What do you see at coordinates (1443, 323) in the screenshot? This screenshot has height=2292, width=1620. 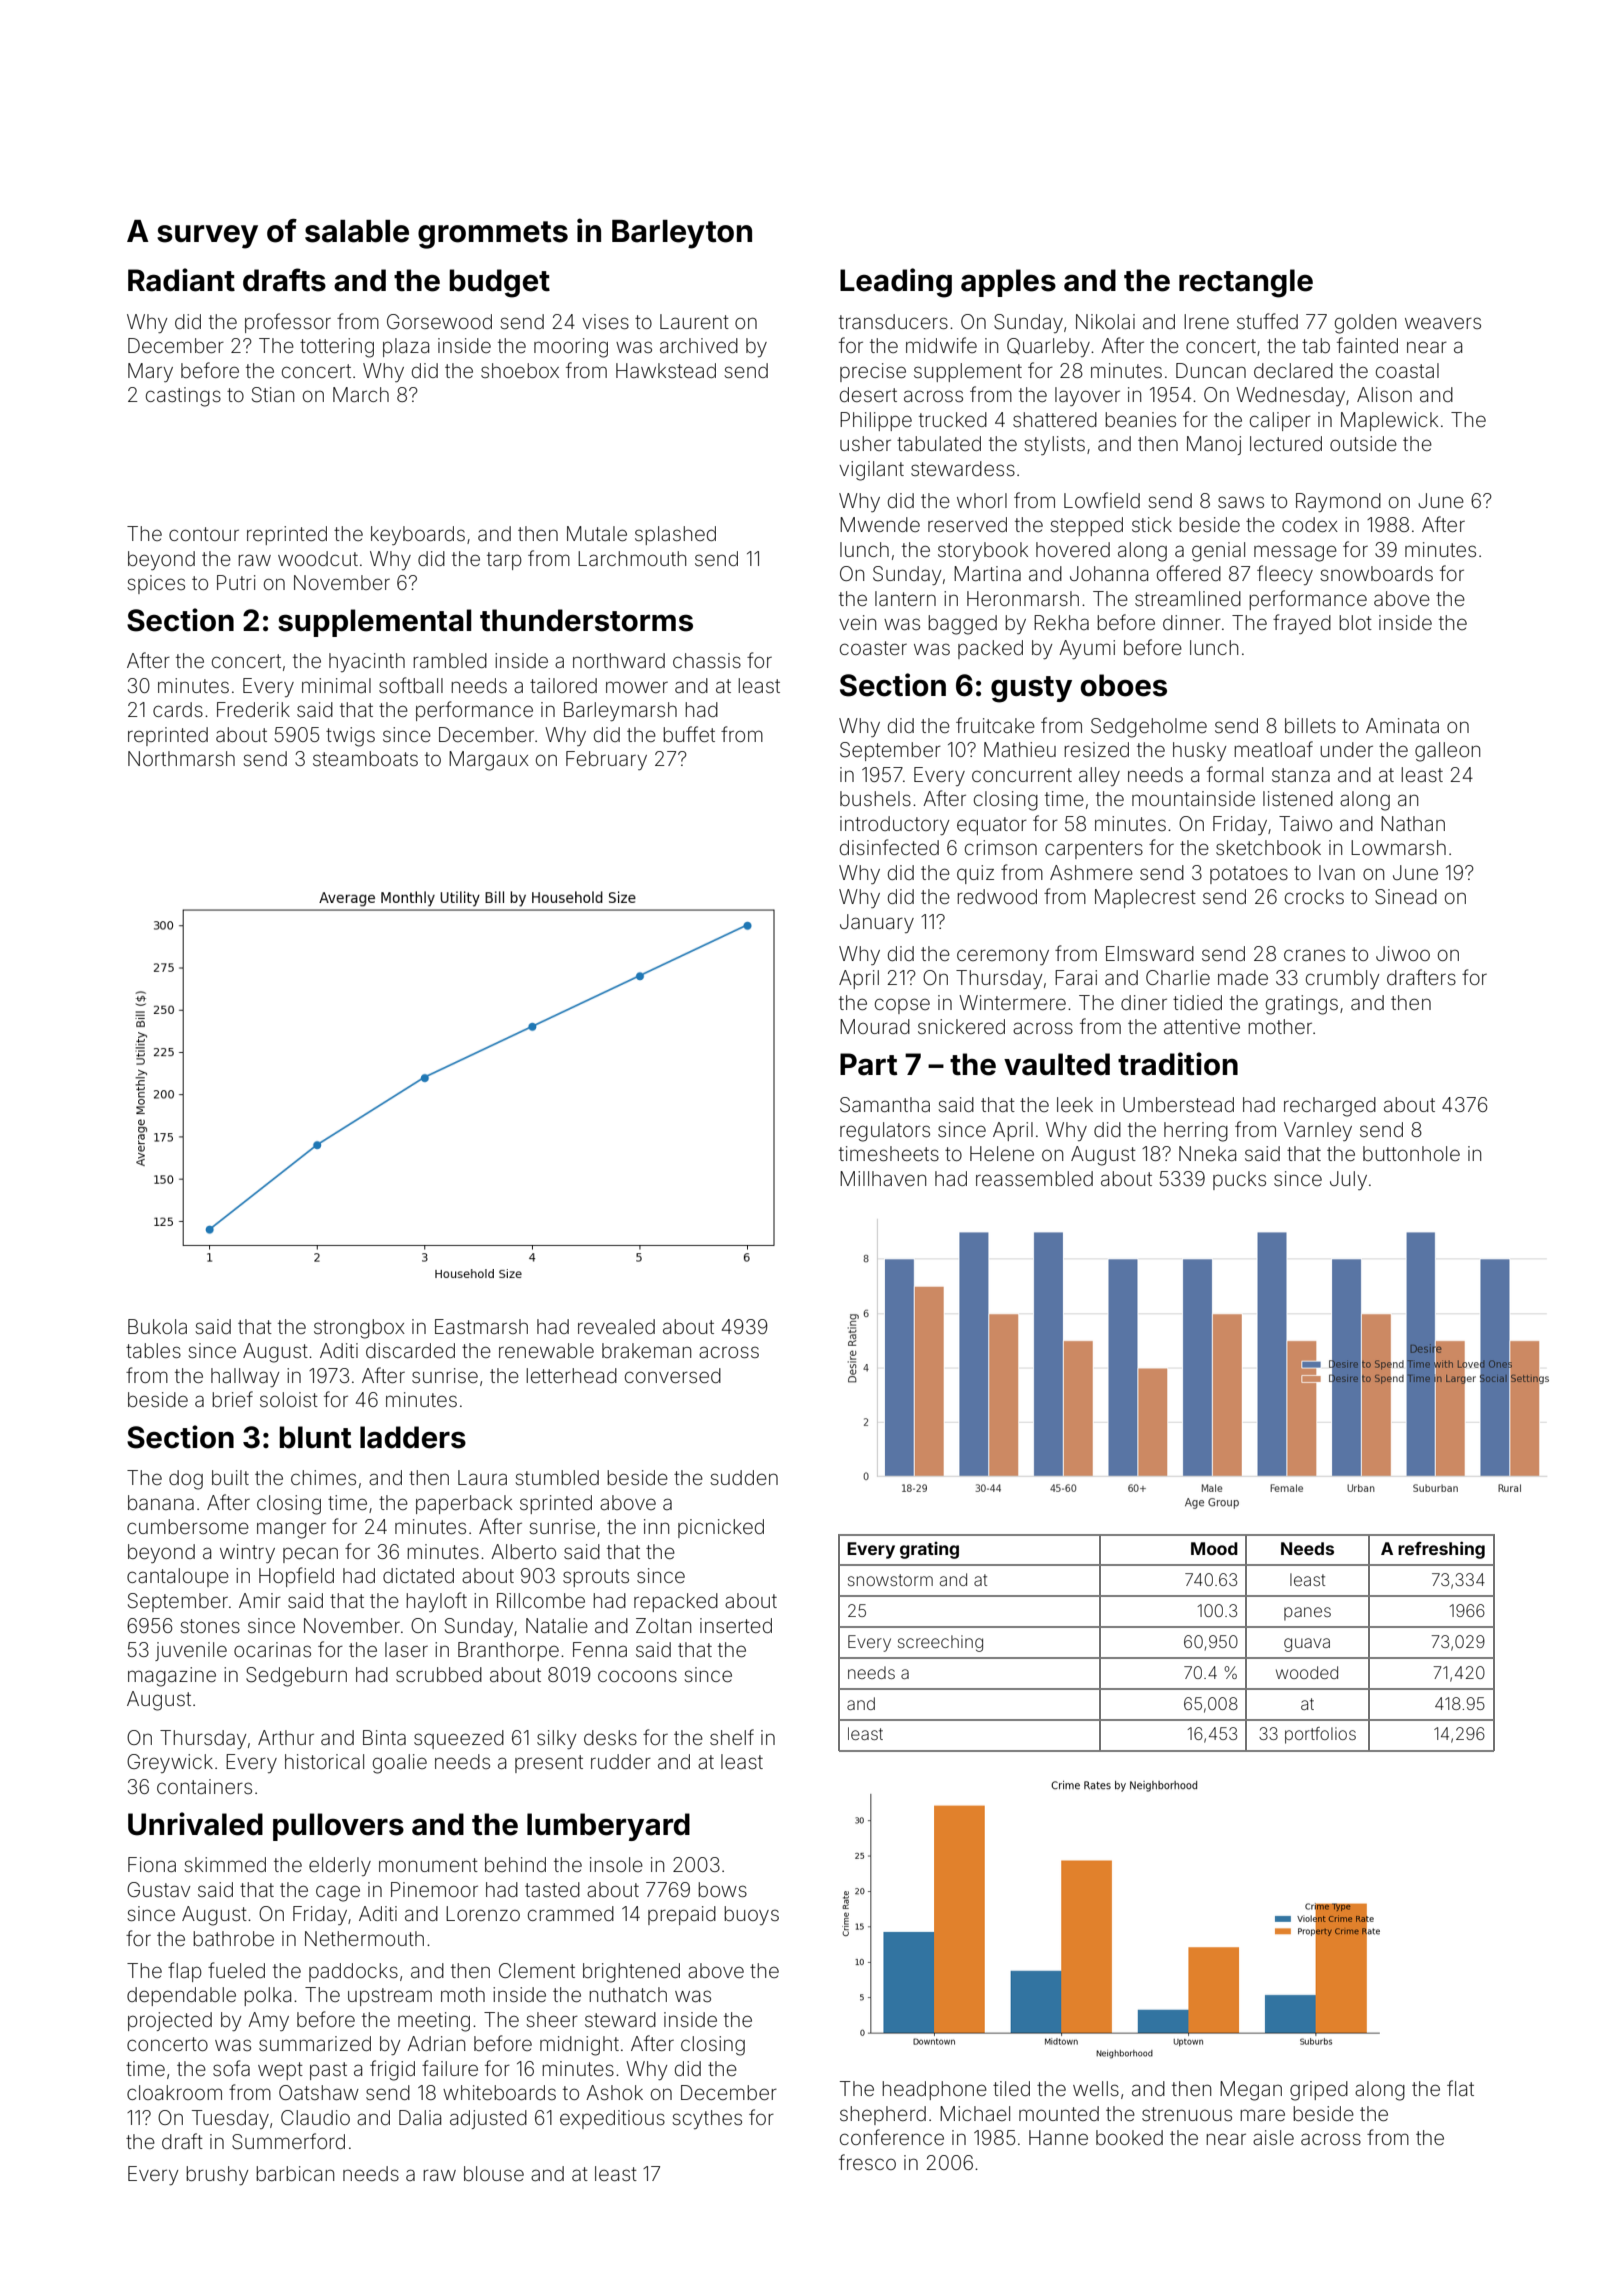 I see `weavers` at bounding box center [1443, 323].
